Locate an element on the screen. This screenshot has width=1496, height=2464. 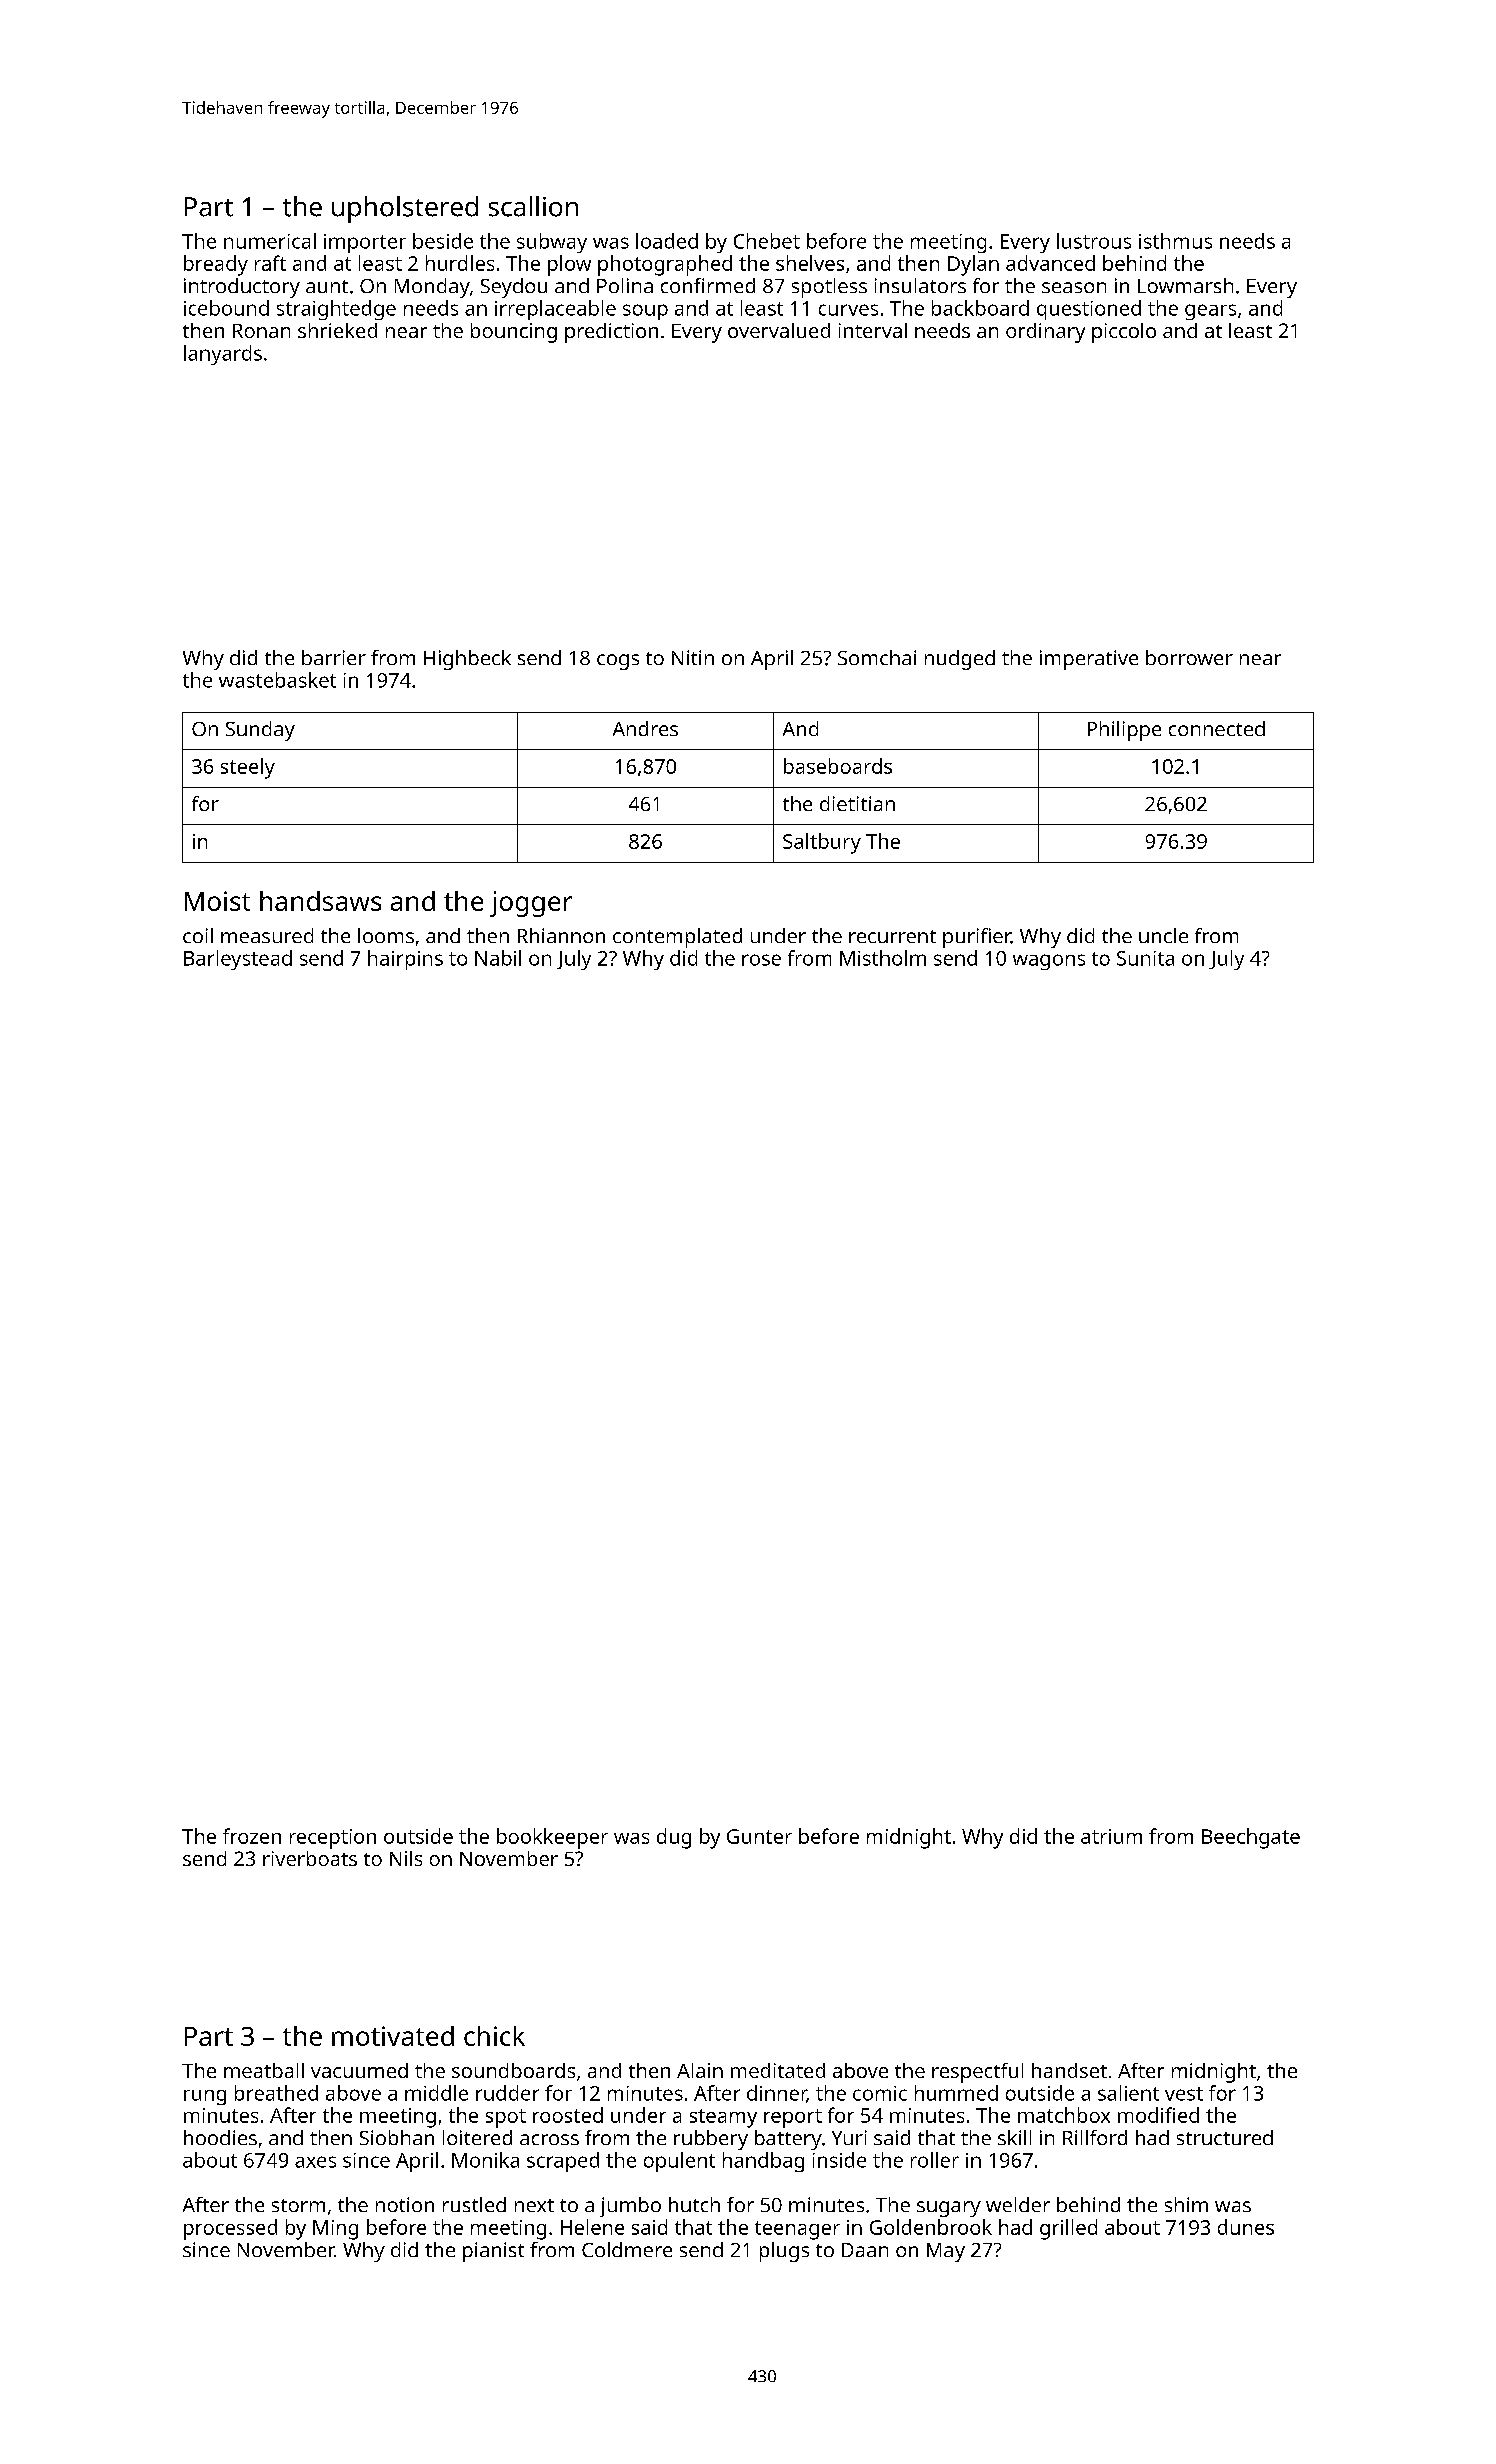
recurrent is located at coordinates (892, 936).
